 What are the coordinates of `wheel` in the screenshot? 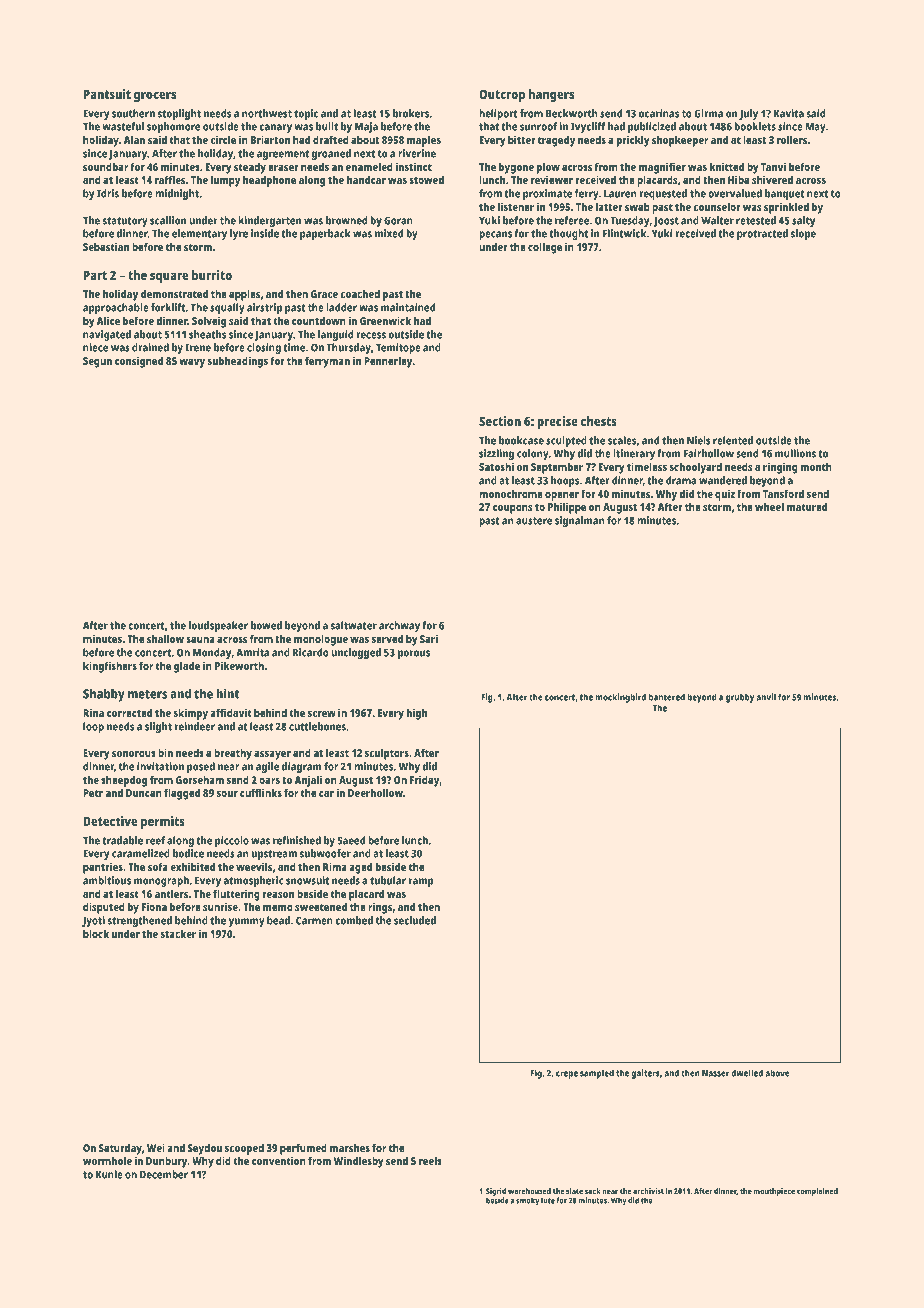 It's located at (769, 506).
